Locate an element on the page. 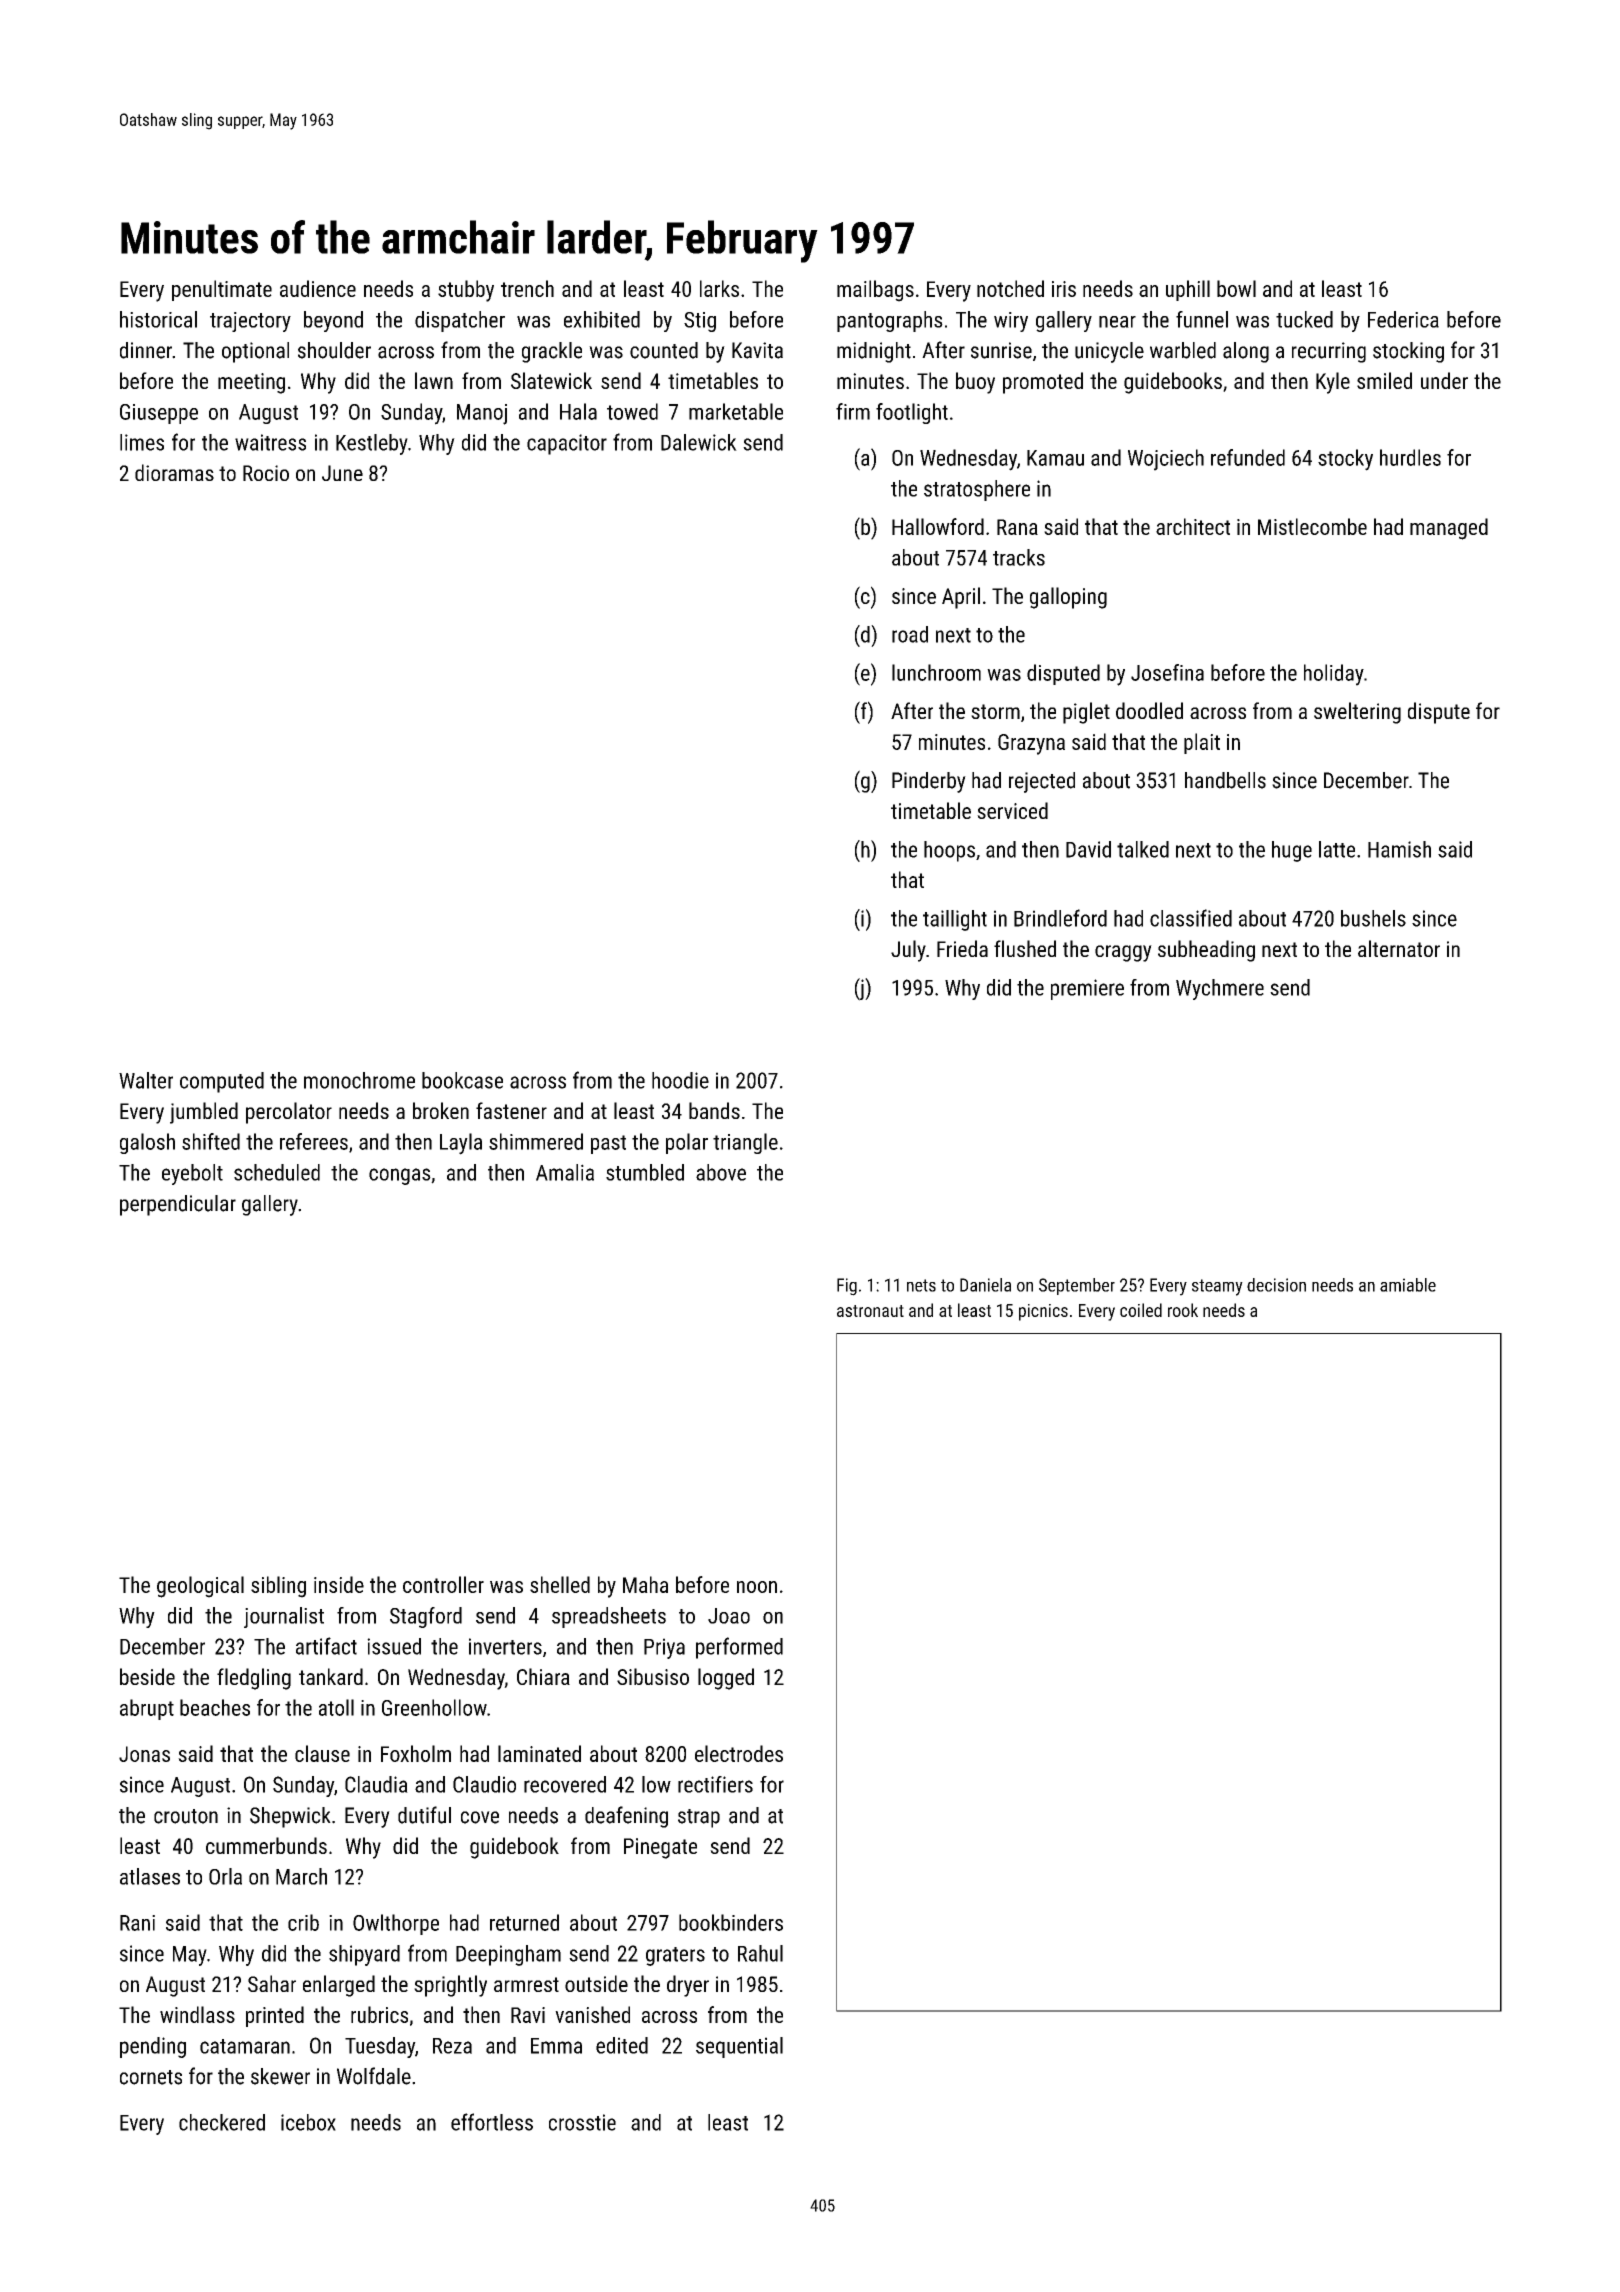 The image size is (1620, 2292). Federica is located at coordinates (1403, 319).
